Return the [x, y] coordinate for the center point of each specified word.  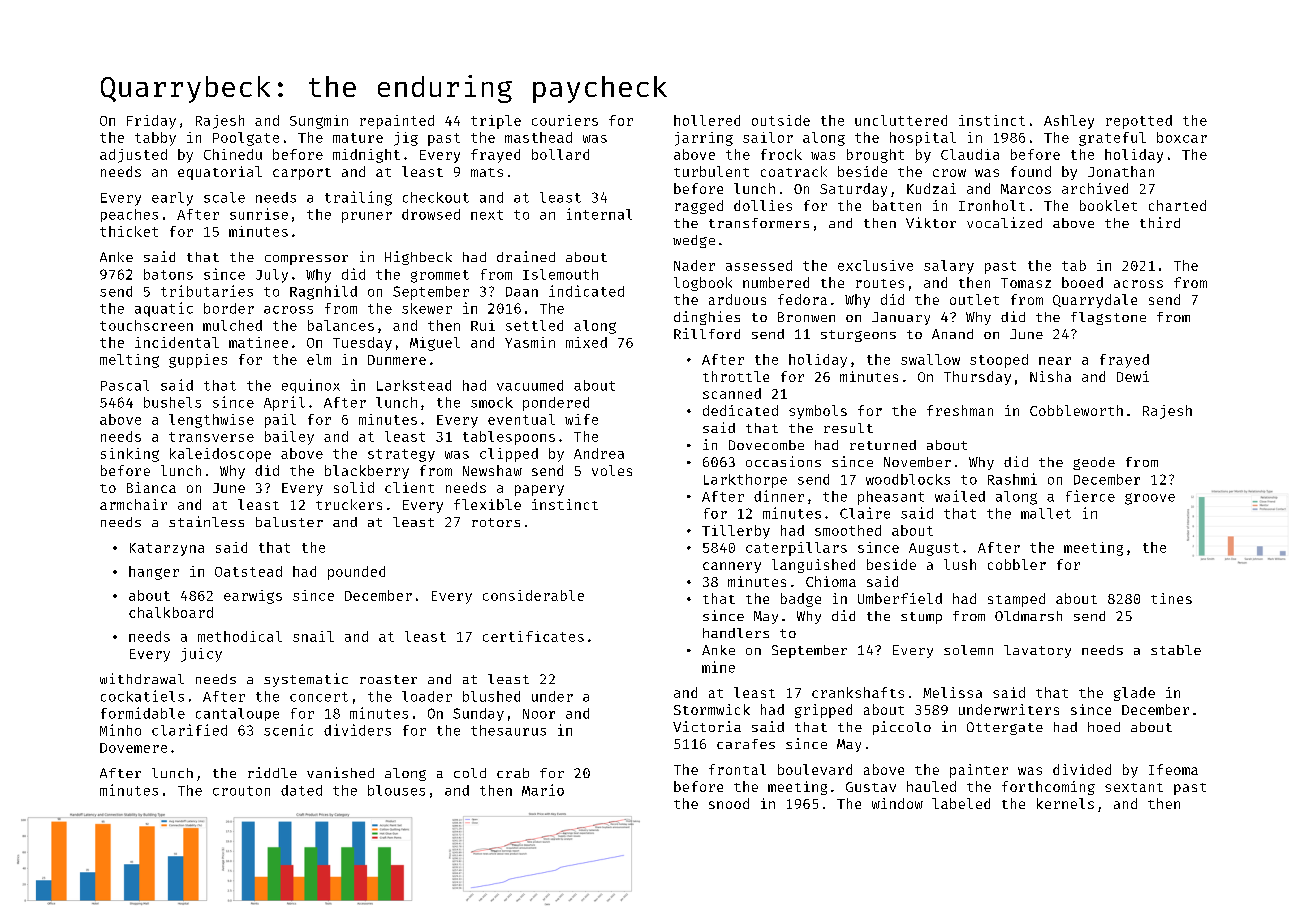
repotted [1139, 122]
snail [313, 636]
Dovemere [133, 748]
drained [526, 256]
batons [168, 274]
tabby [155, 139]
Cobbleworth [1076, 410]
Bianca [151, 487]
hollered [707, 120]
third [1160, 222]
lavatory [1037, 651]
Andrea [599, 453]
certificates [533, 636]
